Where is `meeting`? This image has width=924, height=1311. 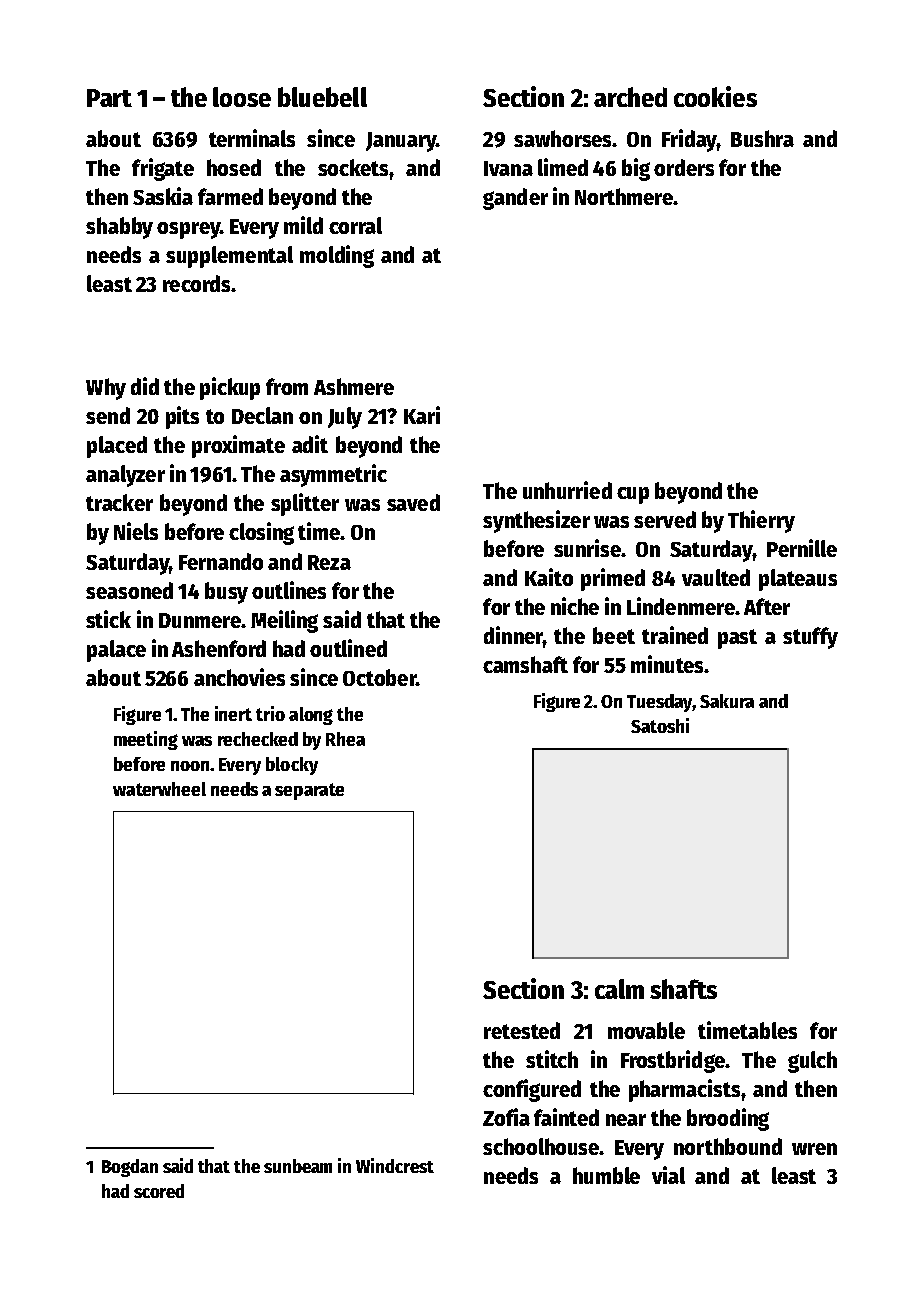 meeting is located at coordinates (146, 740).
